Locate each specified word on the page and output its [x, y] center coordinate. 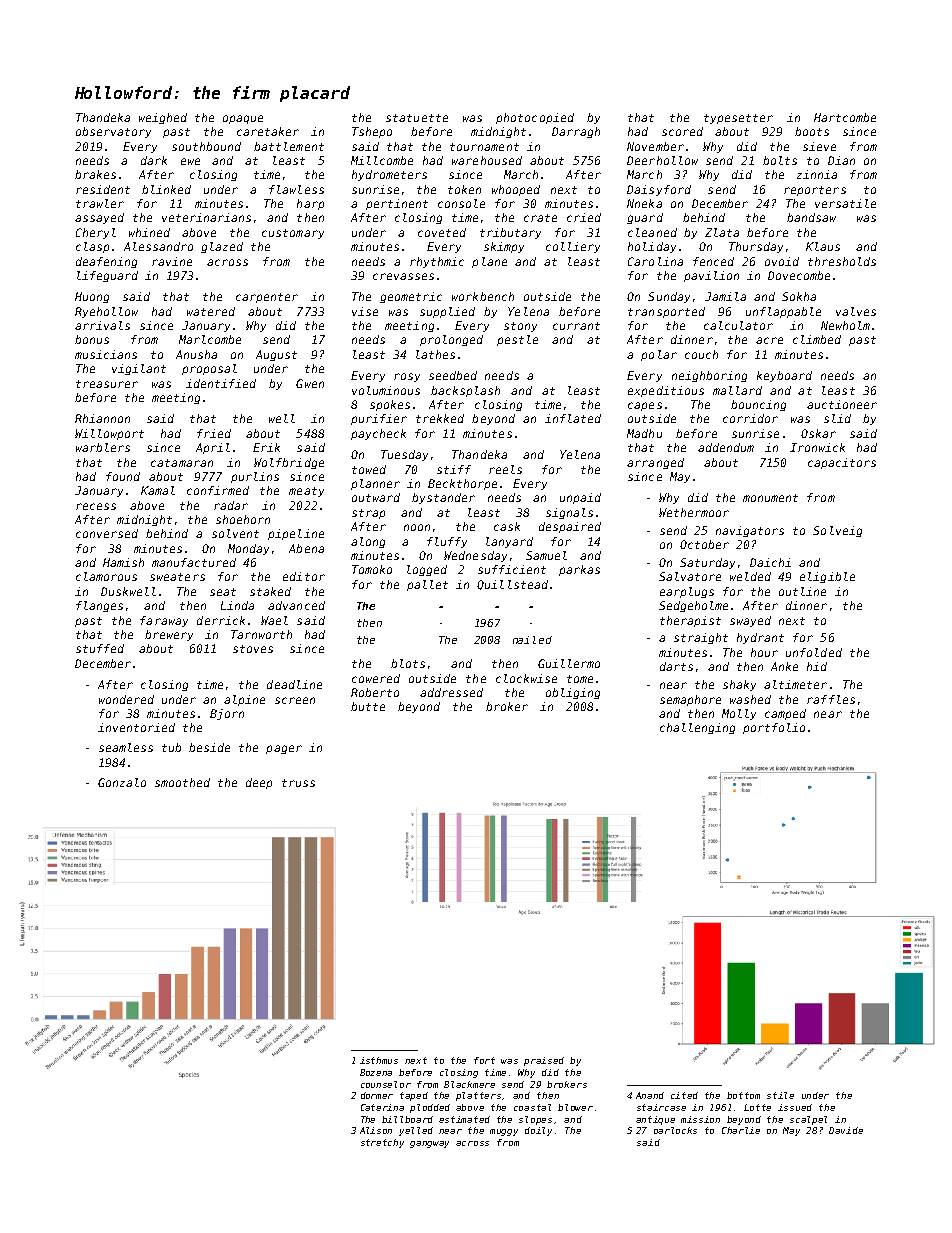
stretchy [382, 1143]
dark [154, 160]
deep [259, 783]
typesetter [738, 119]
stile [780, 1095]
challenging [697, 728]
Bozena [376, 1072]
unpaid [580, 498]
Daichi [770, 562]
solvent [235, 533]
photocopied [535, 118]
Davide [846, 1130]
